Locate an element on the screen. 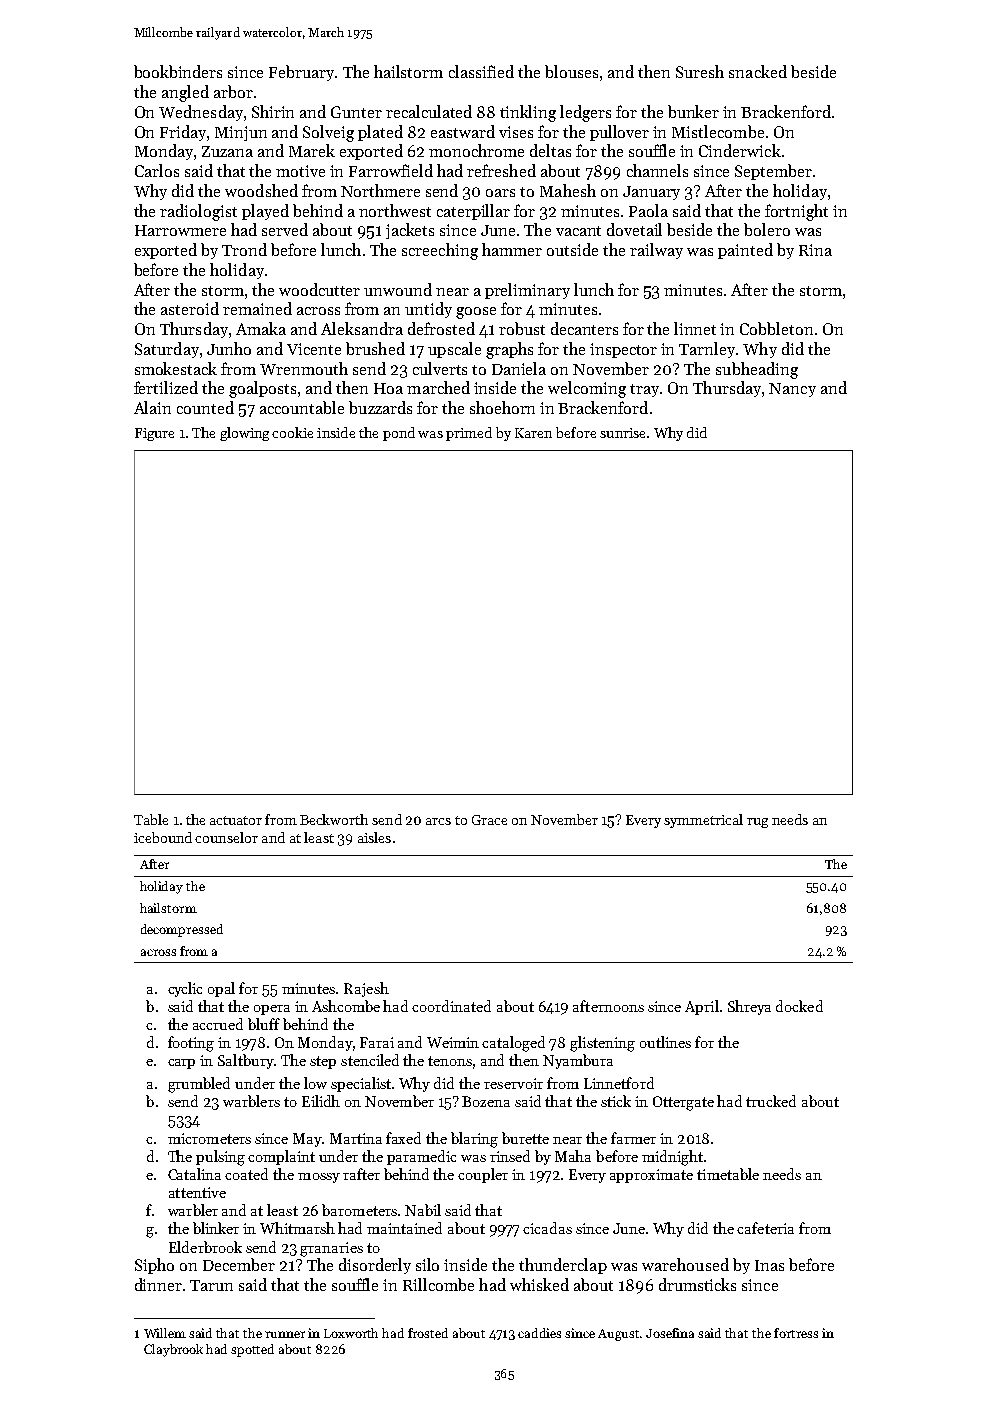 This screenshot has height=1402, width=987. Claybrook is located at coordinates (173, 1350).
